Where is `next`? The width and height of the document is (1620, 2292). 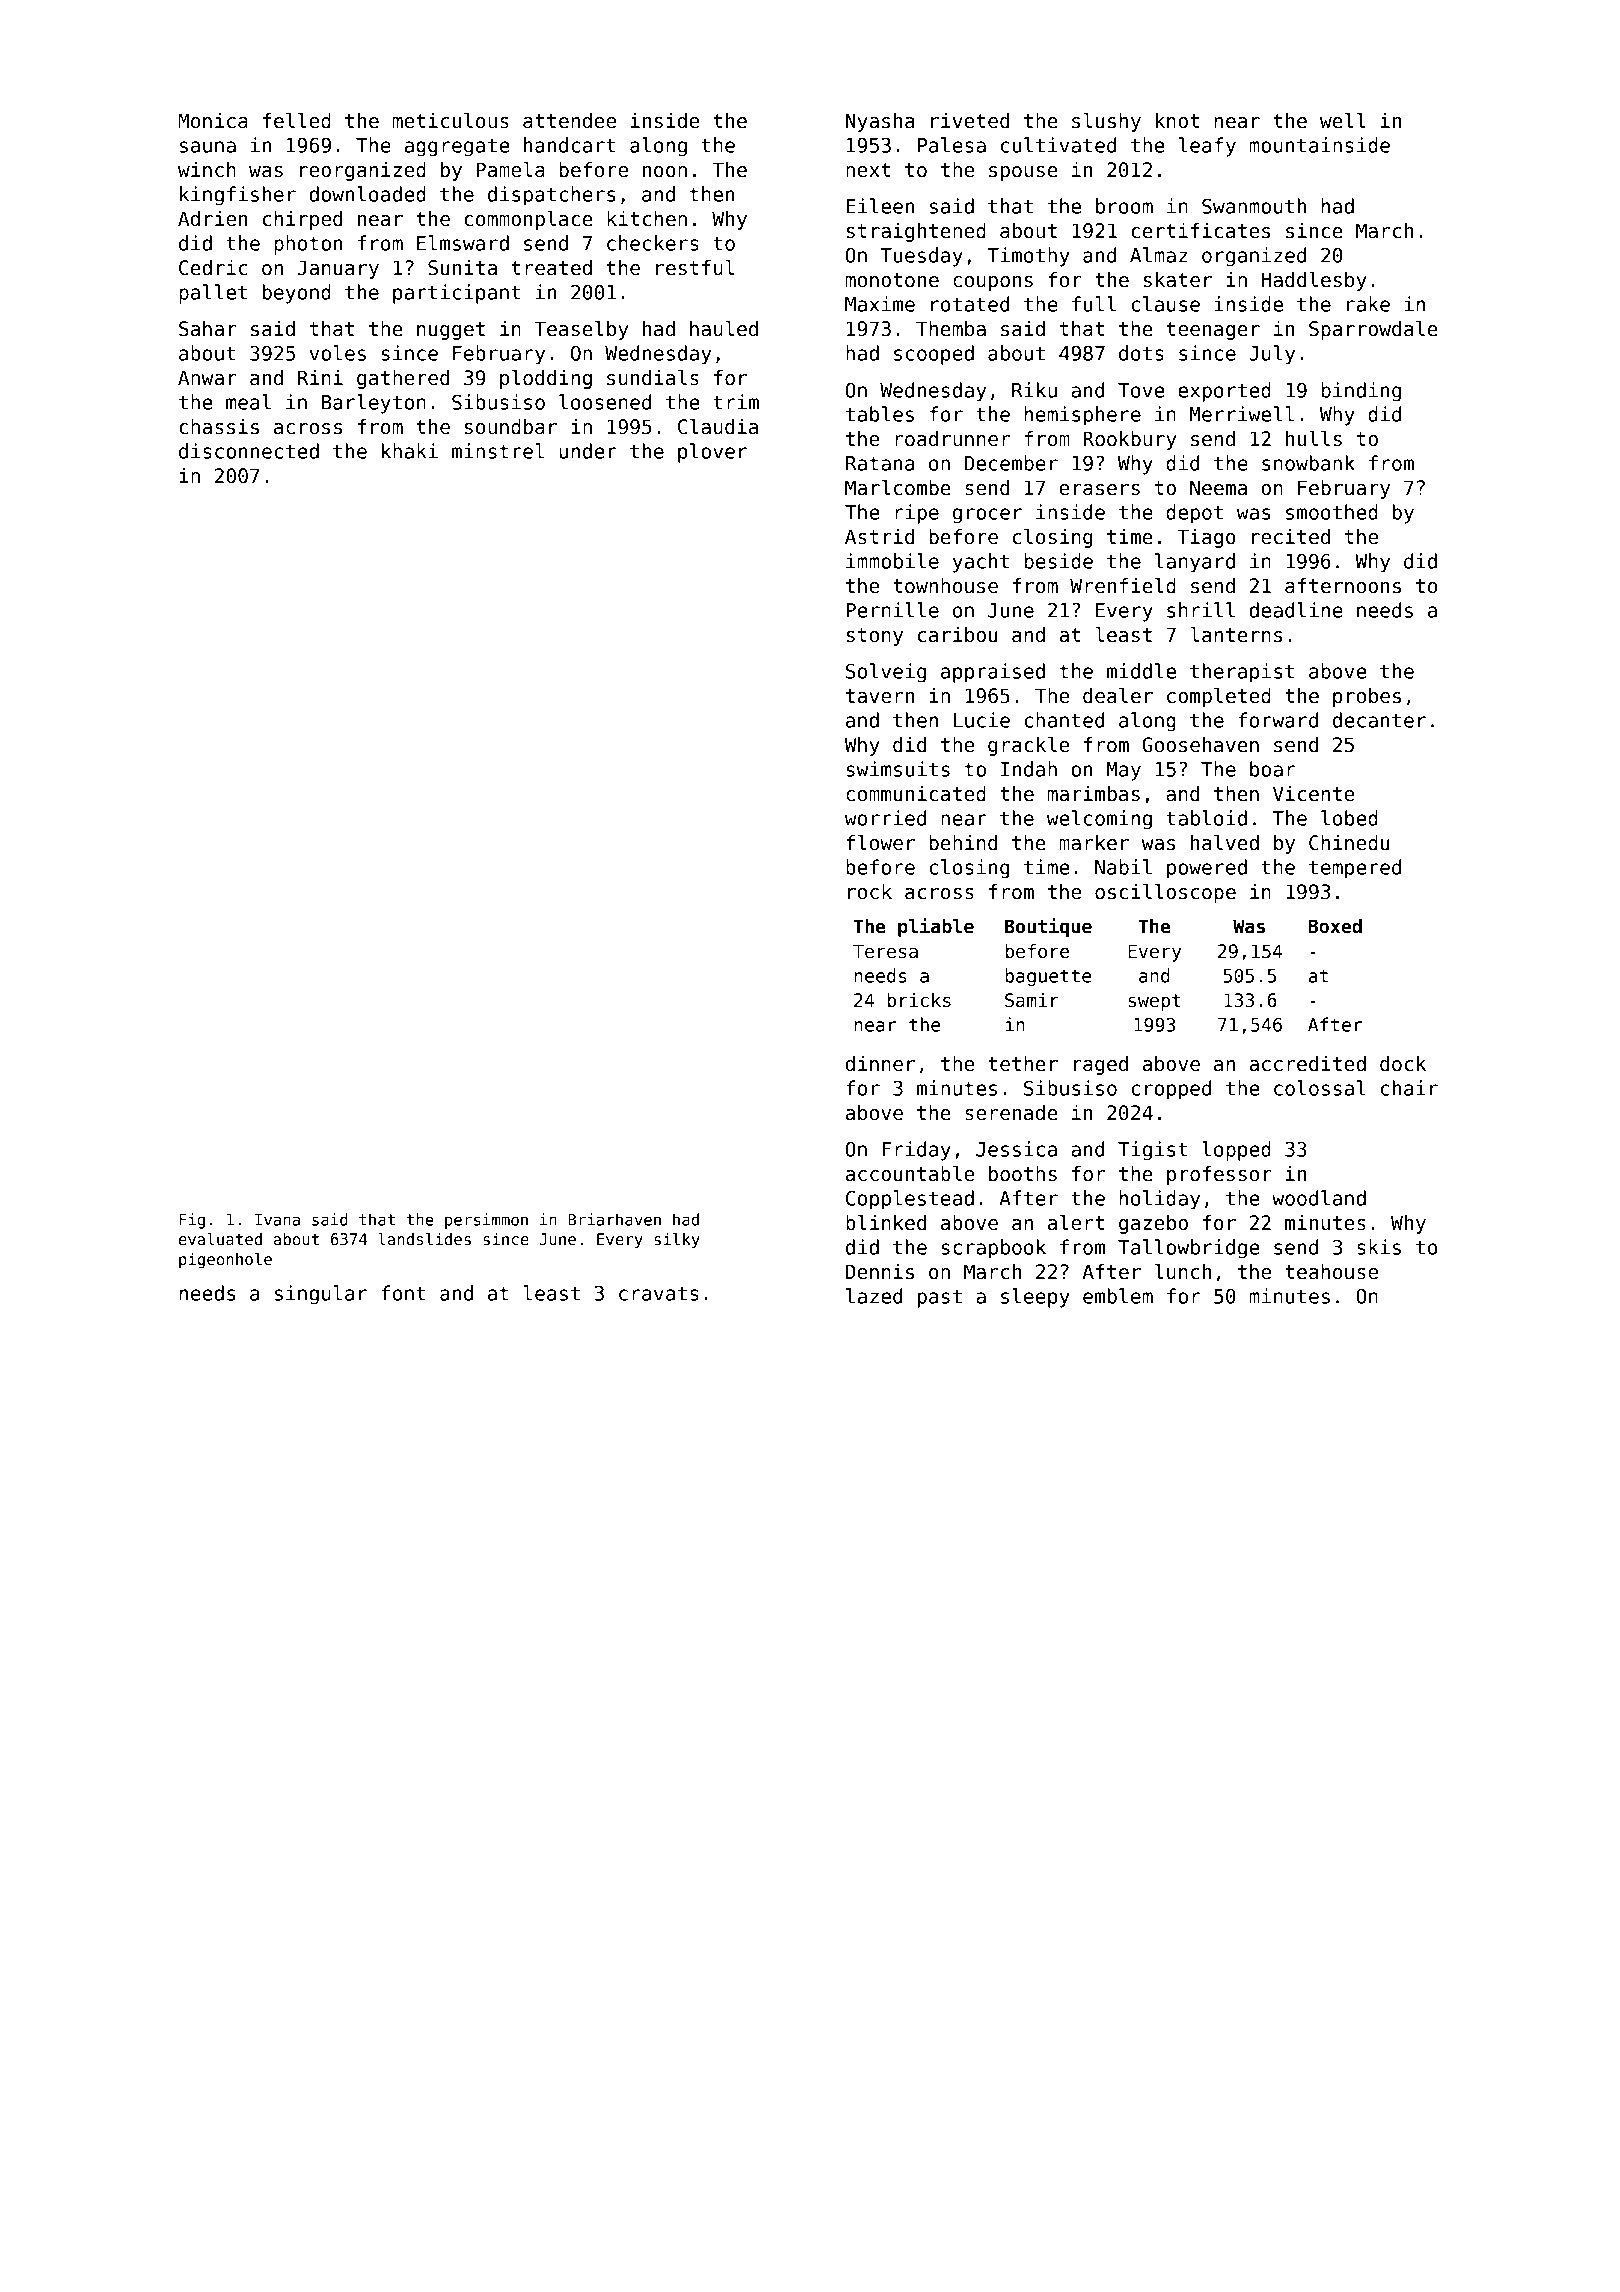 next is located at coordinates (868, 170).
